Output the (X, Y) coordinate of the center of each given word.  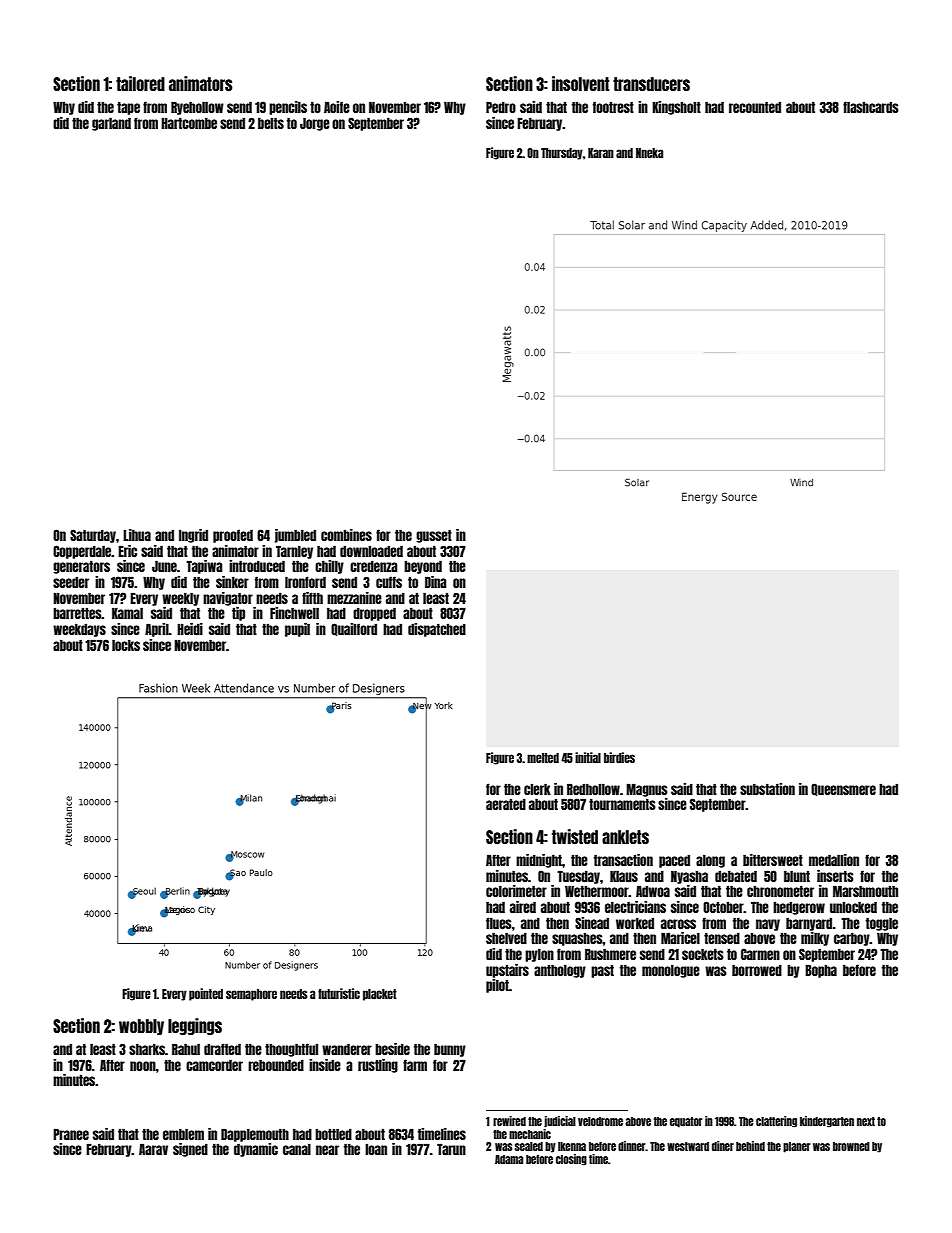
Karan (601, 153)
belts (271, 123)
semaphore (251, 995)
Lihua (137, 535)
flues (499, 923)
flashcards (871, 107)
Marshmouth (865, 891)
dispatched (437, 630)
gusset (434, 536)
